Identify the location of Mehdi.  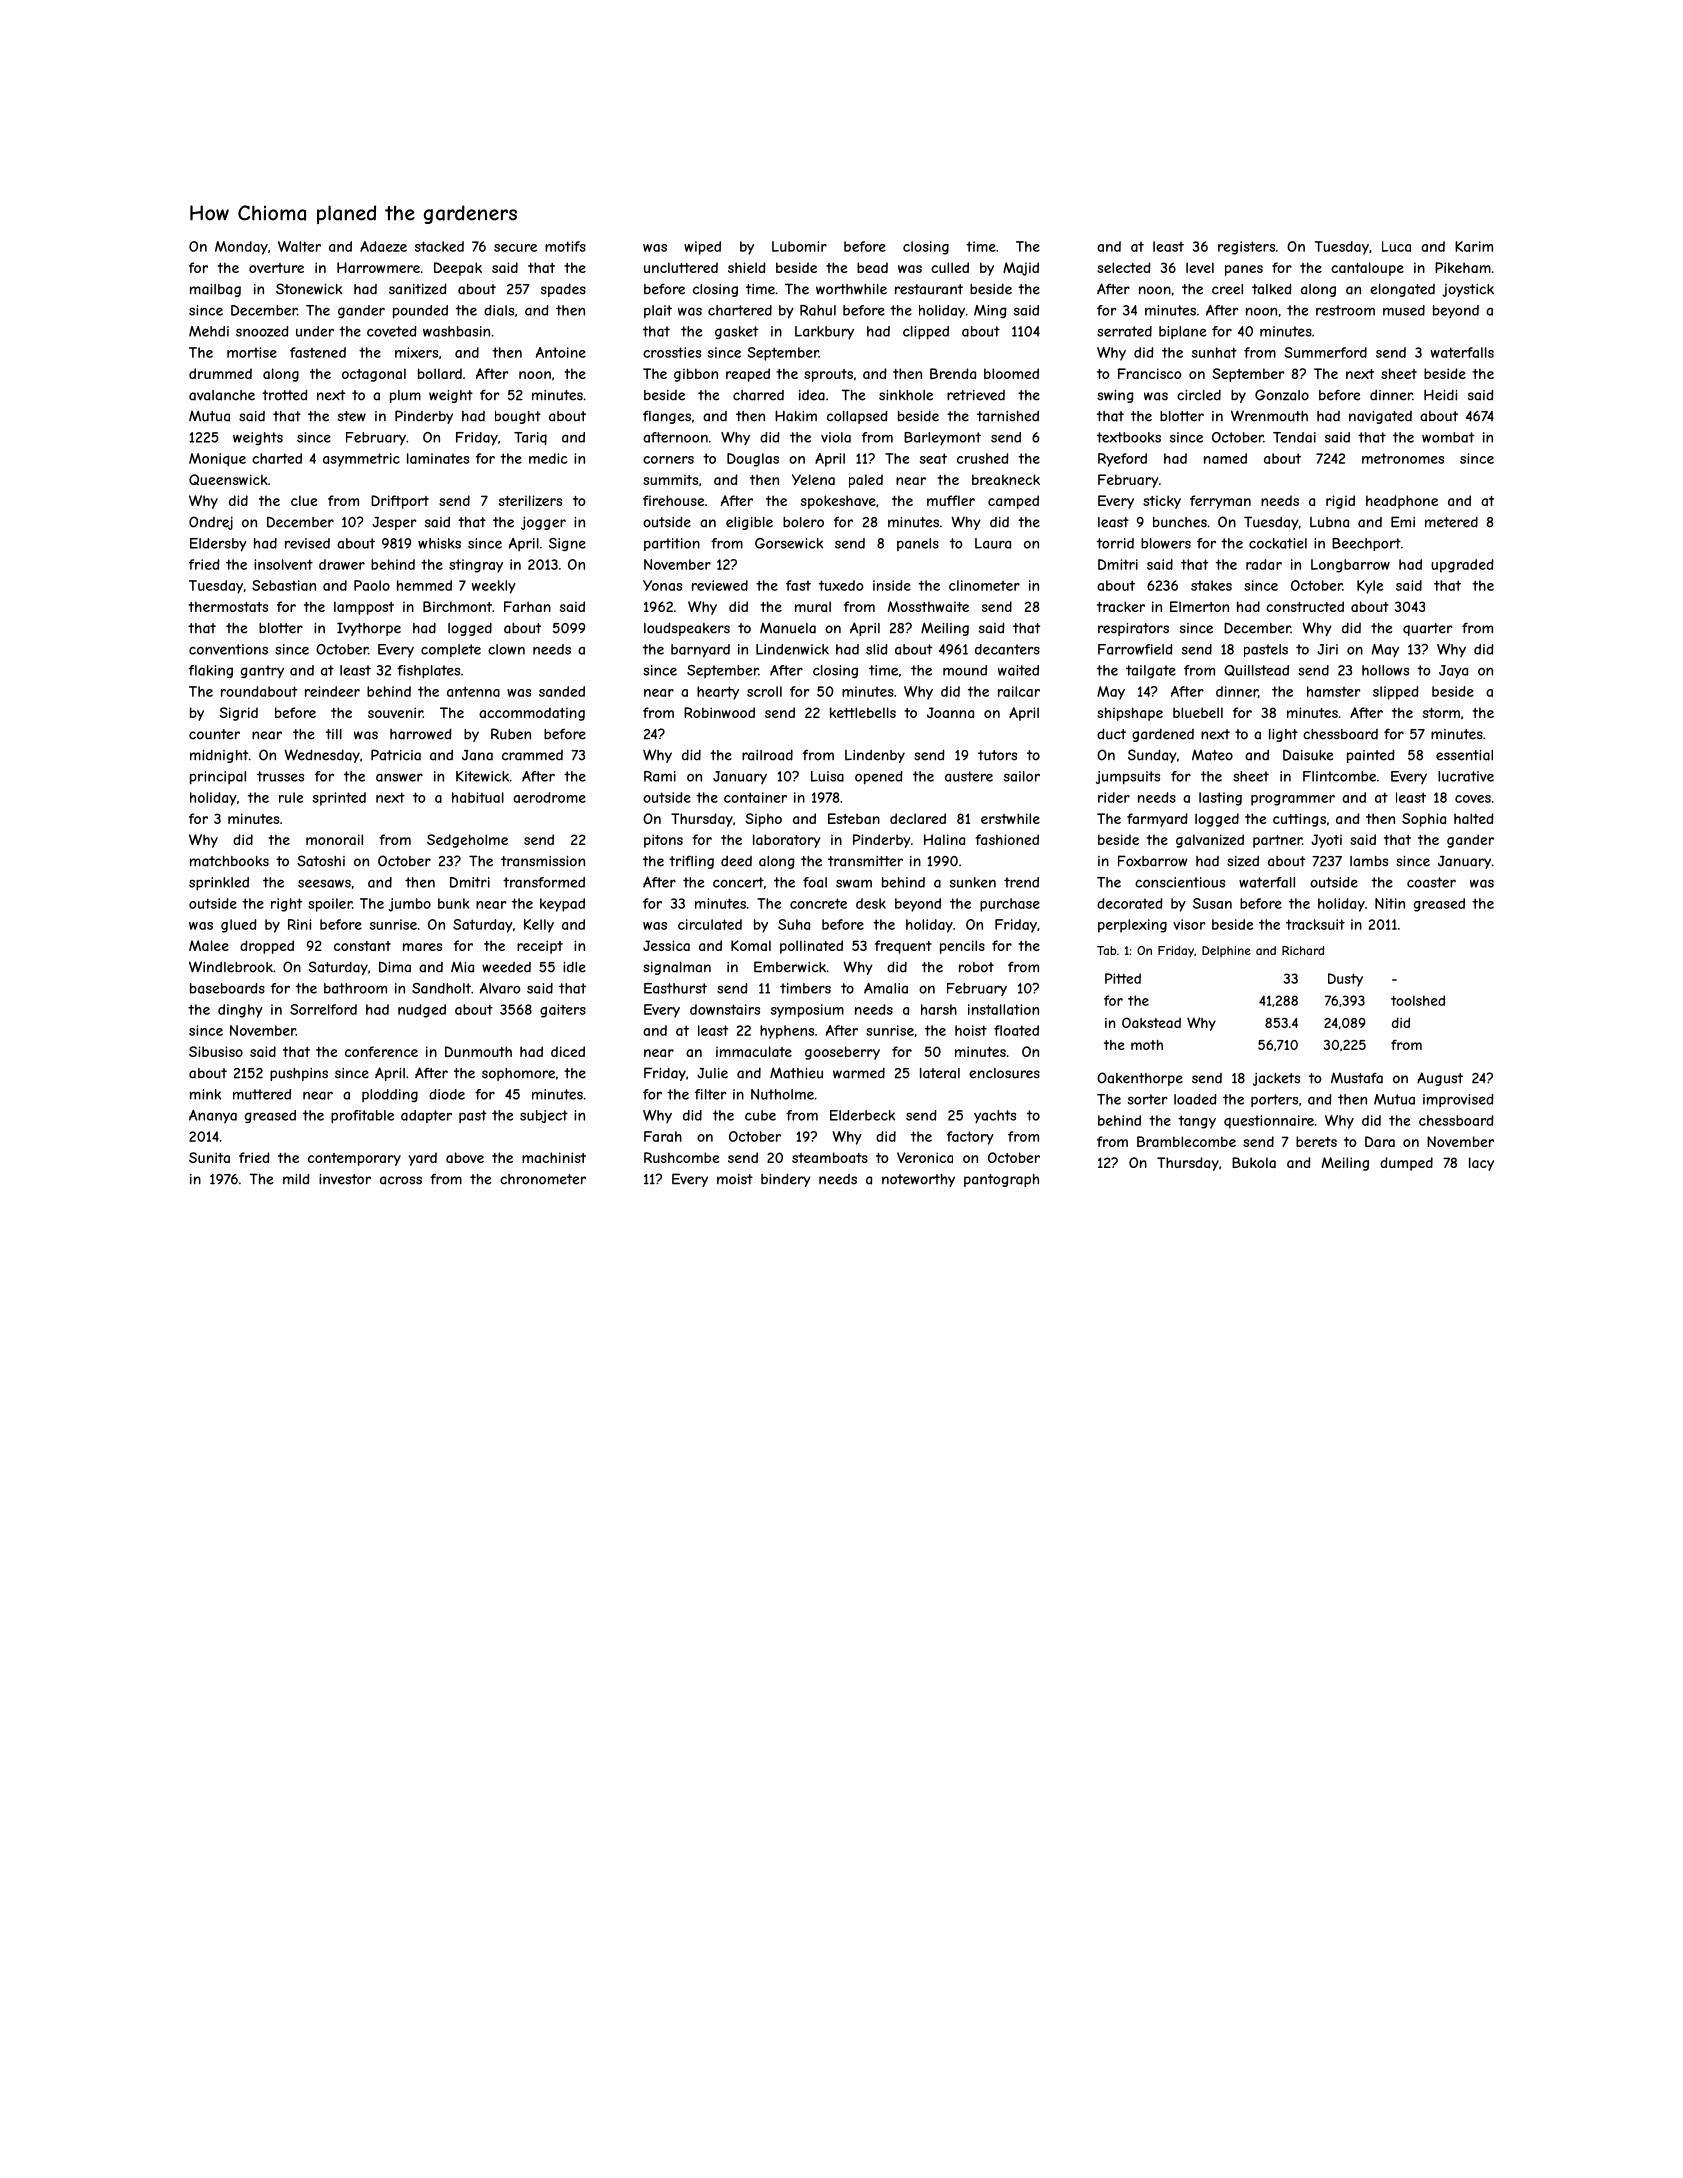
(209, 331).
